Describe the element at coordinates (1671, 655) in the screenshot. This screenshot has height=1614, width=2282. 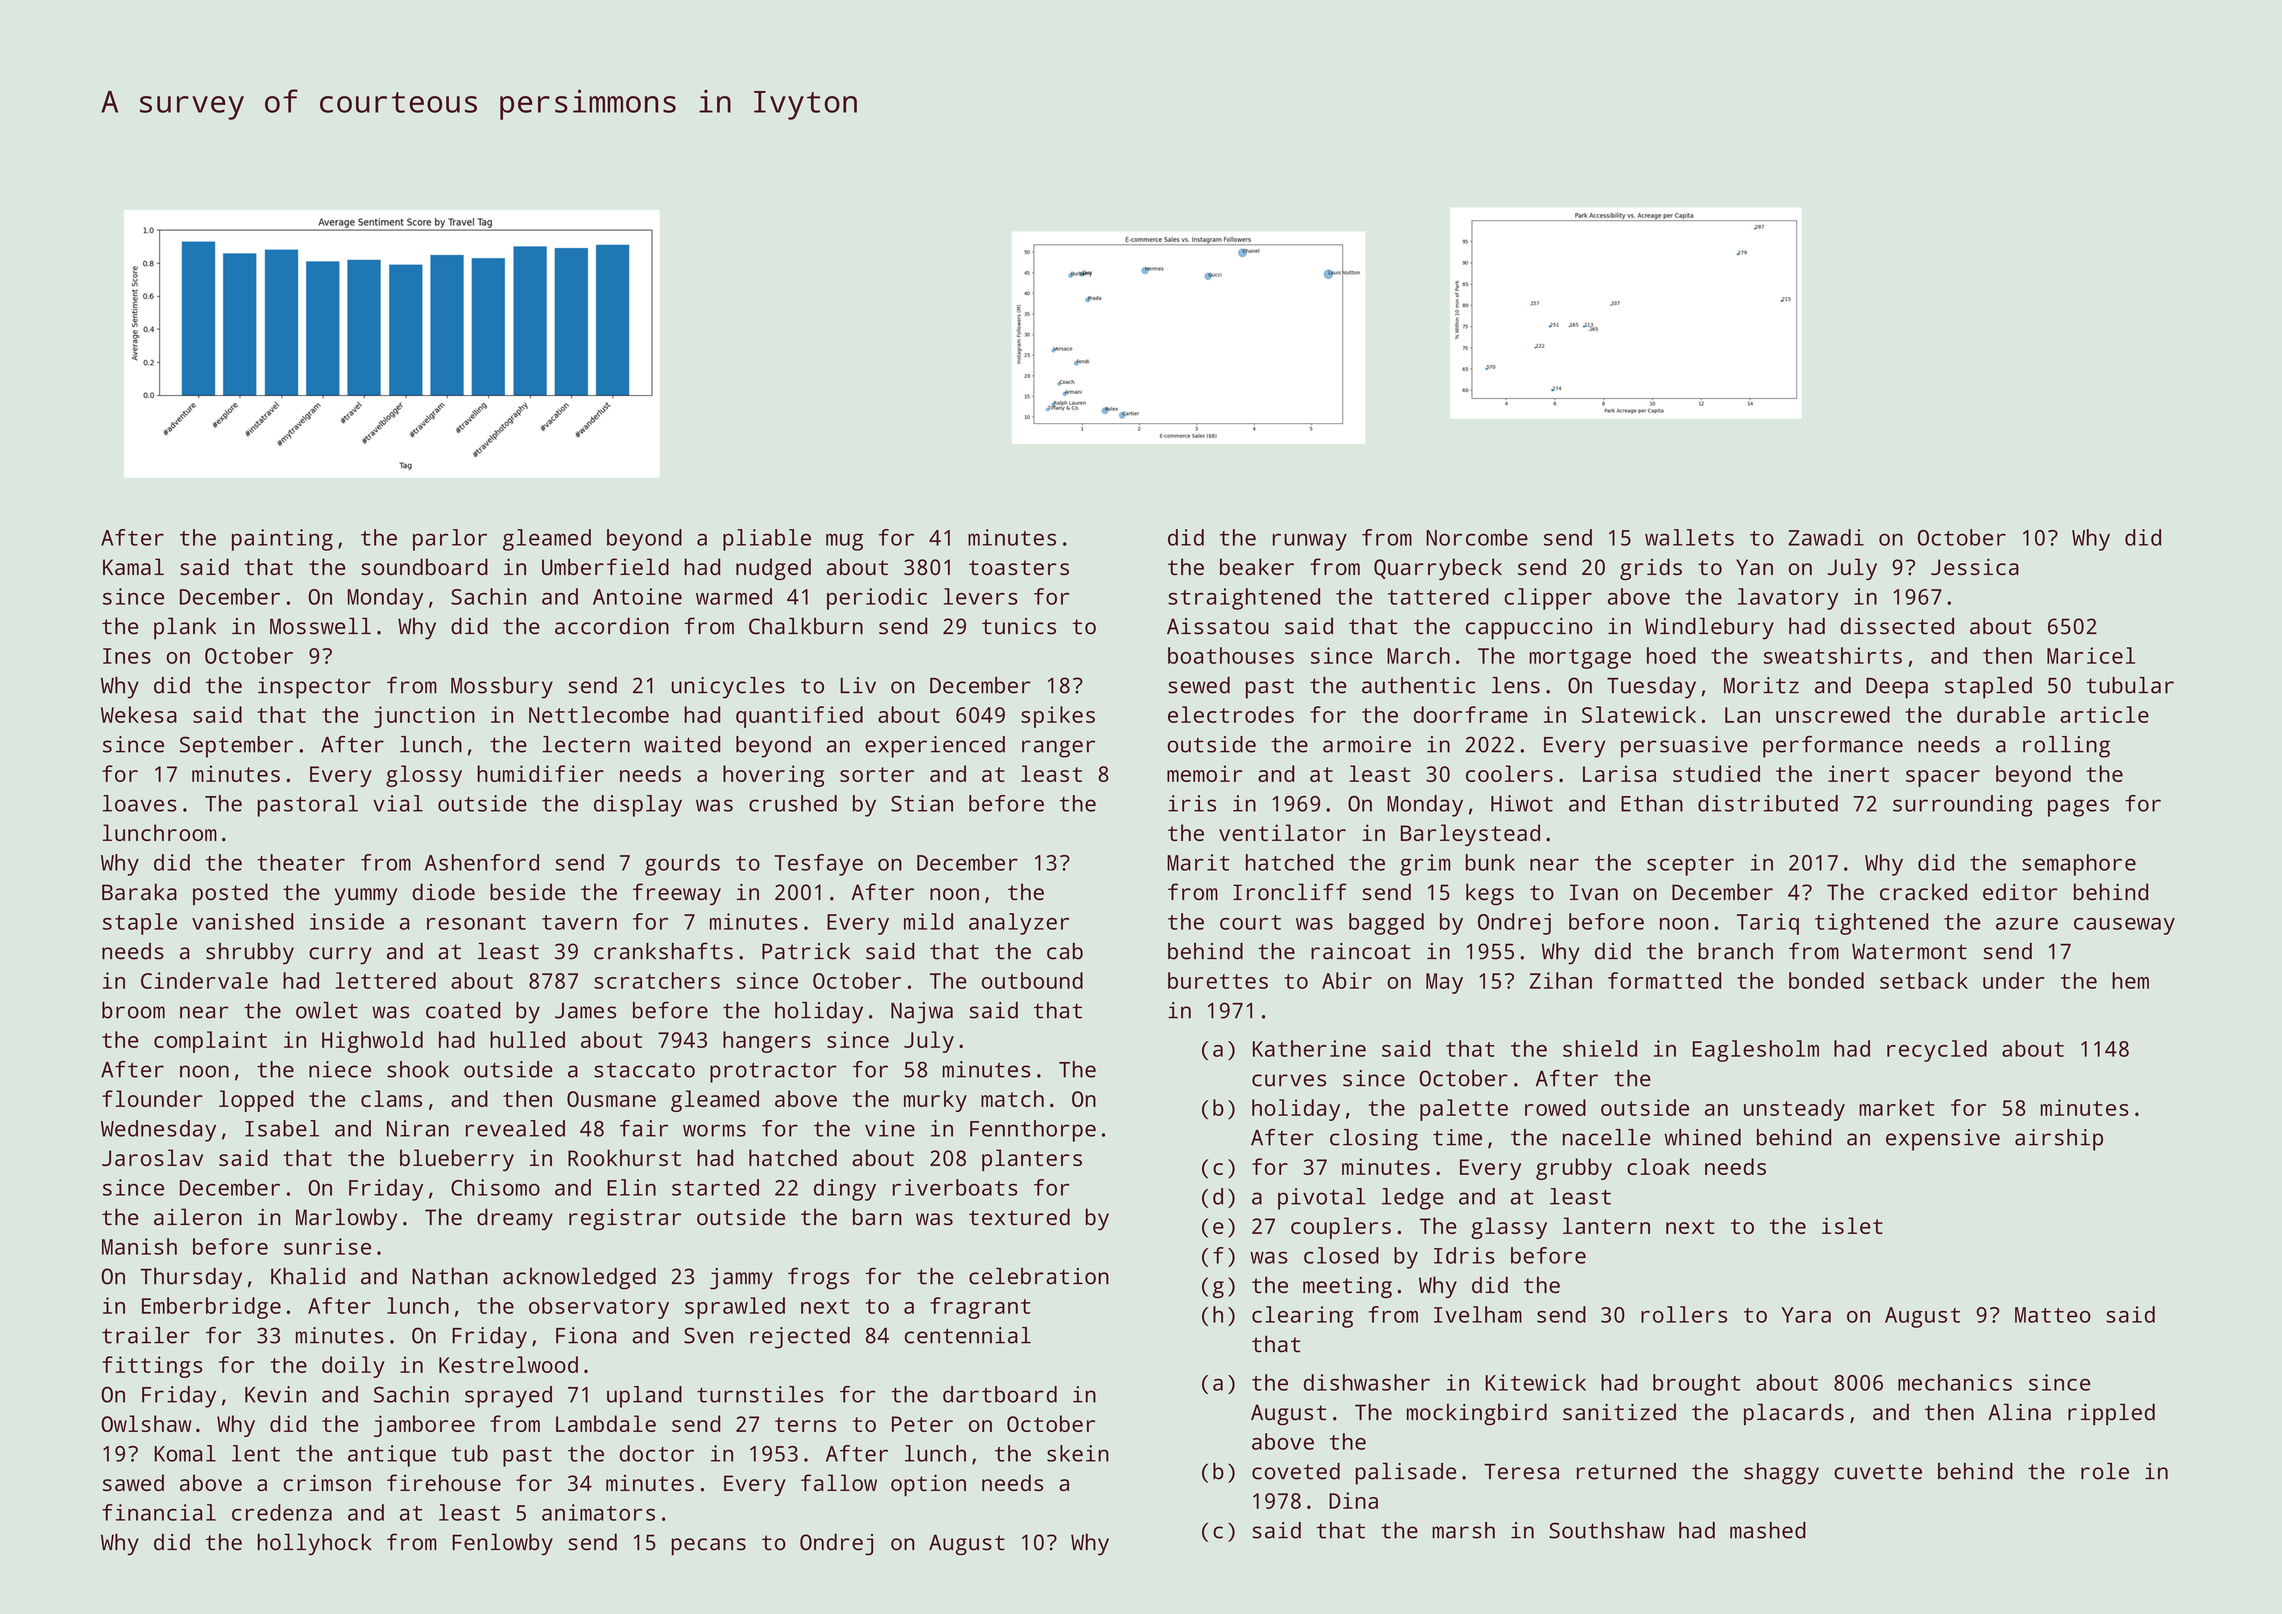
I see `hoed` at that location.
